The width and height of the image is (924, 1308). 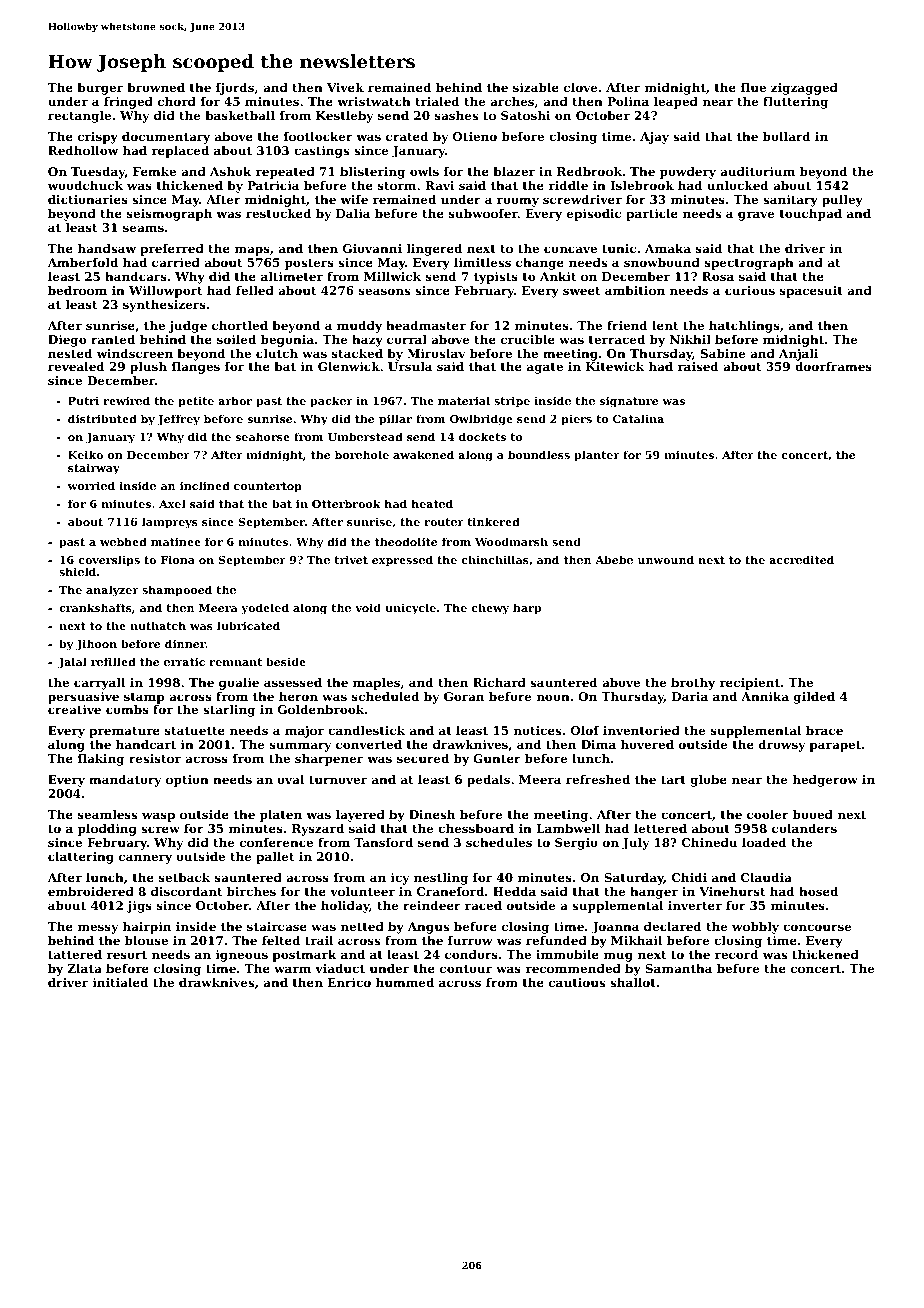 I want to click on doorframes, so click(x=833, y=366).
